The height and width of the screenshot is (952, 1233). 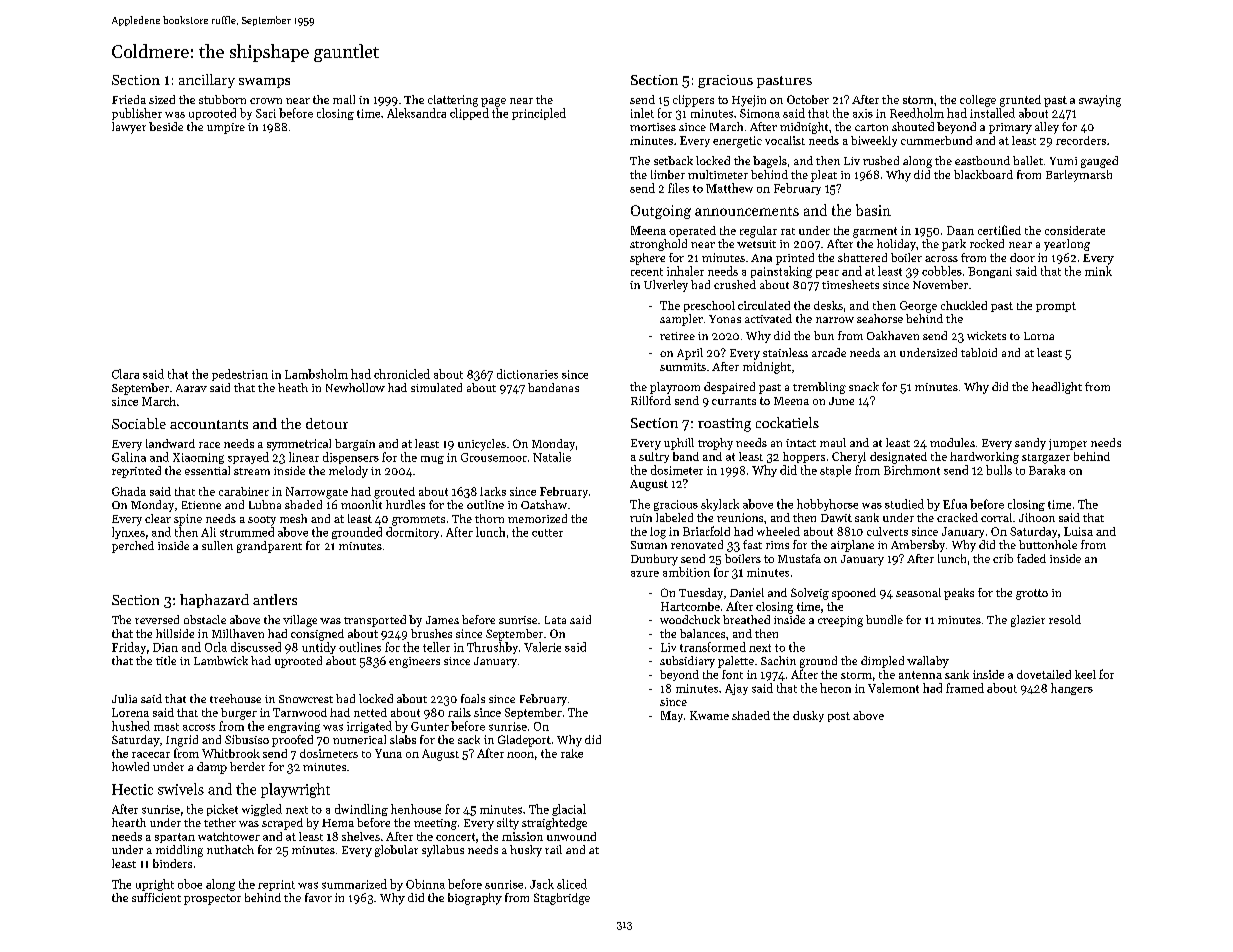 What do you see at coordinates (133, 547) in the screenshot?
I see `perched` at bounding box center [133, 547].
